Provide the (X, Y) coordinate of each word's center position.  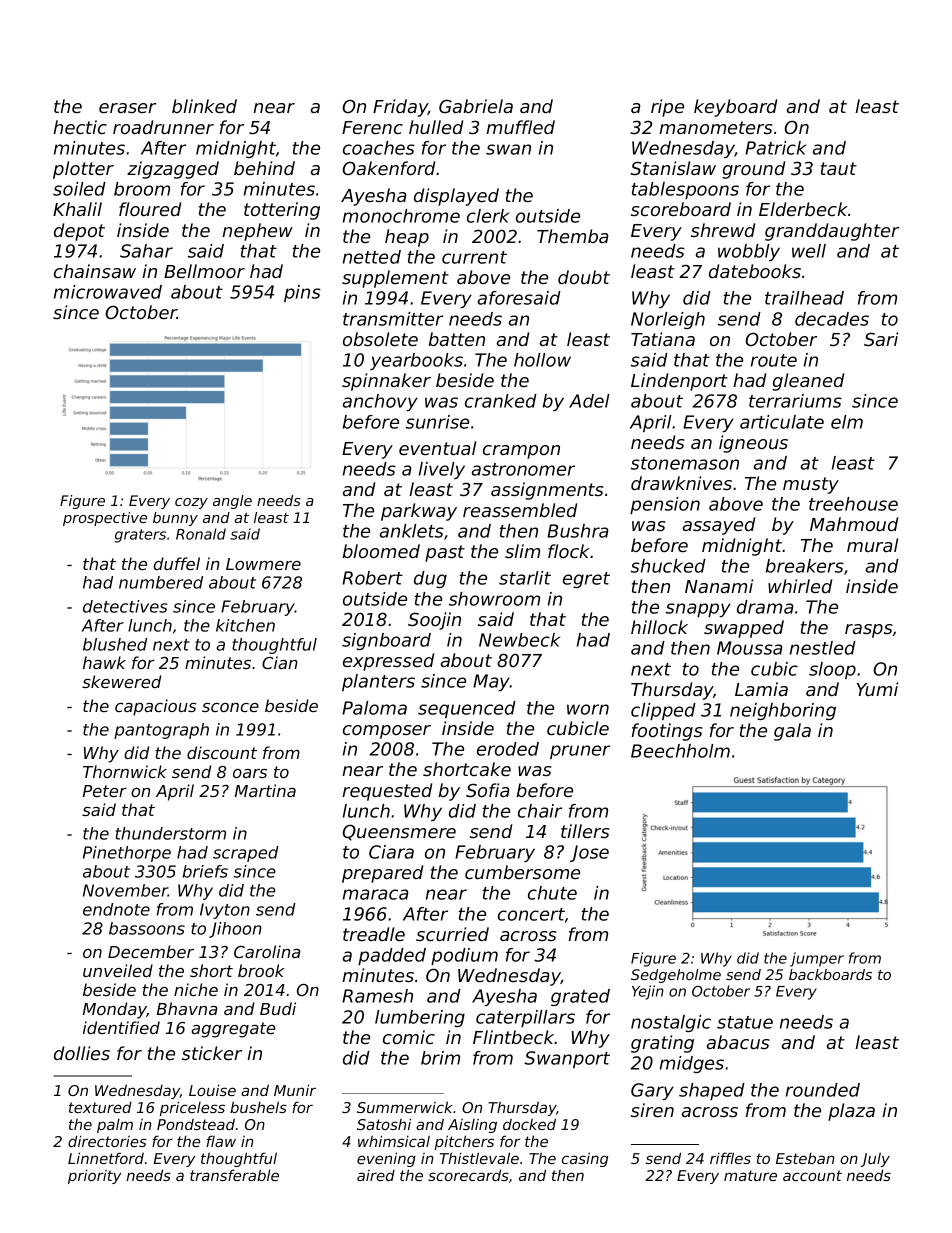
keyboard (735, 108)
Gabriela (476, 106)
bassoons (147, 928)
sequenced (467, 709)
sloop (832, 670)
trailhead (804, 298)
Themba (572, 236)
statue (745, 1022)
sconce (230, 707)
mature (750, 1175)
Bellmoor (204, 271)
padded (392, 956)
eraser (127, 108)
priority (94, 1176)
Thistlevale (479, 1158)
